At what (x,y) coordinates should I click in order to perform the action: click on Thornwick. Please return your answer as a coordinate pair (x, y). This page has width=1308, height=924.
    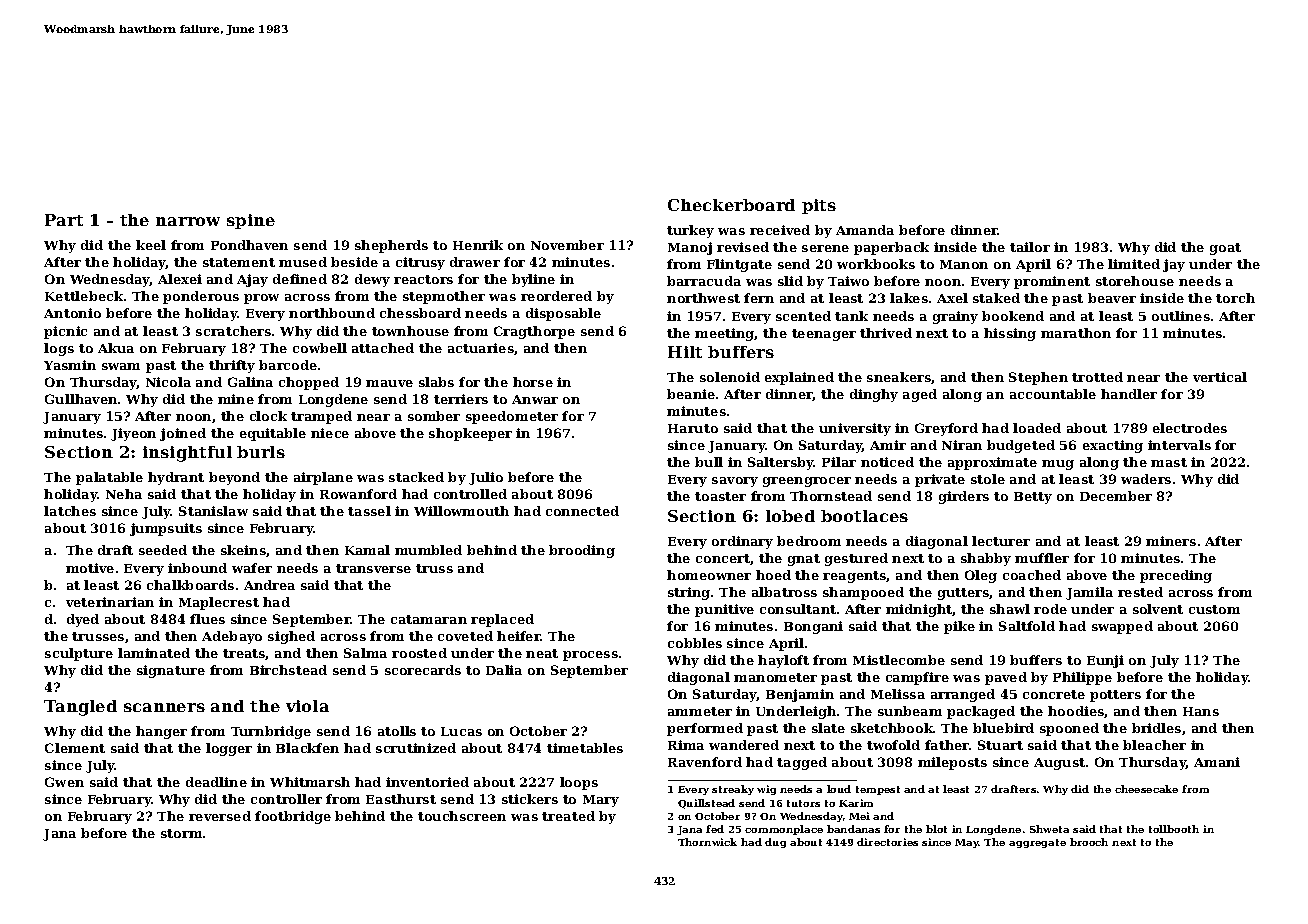
    Looking at the image, I should click on (707, 842).
